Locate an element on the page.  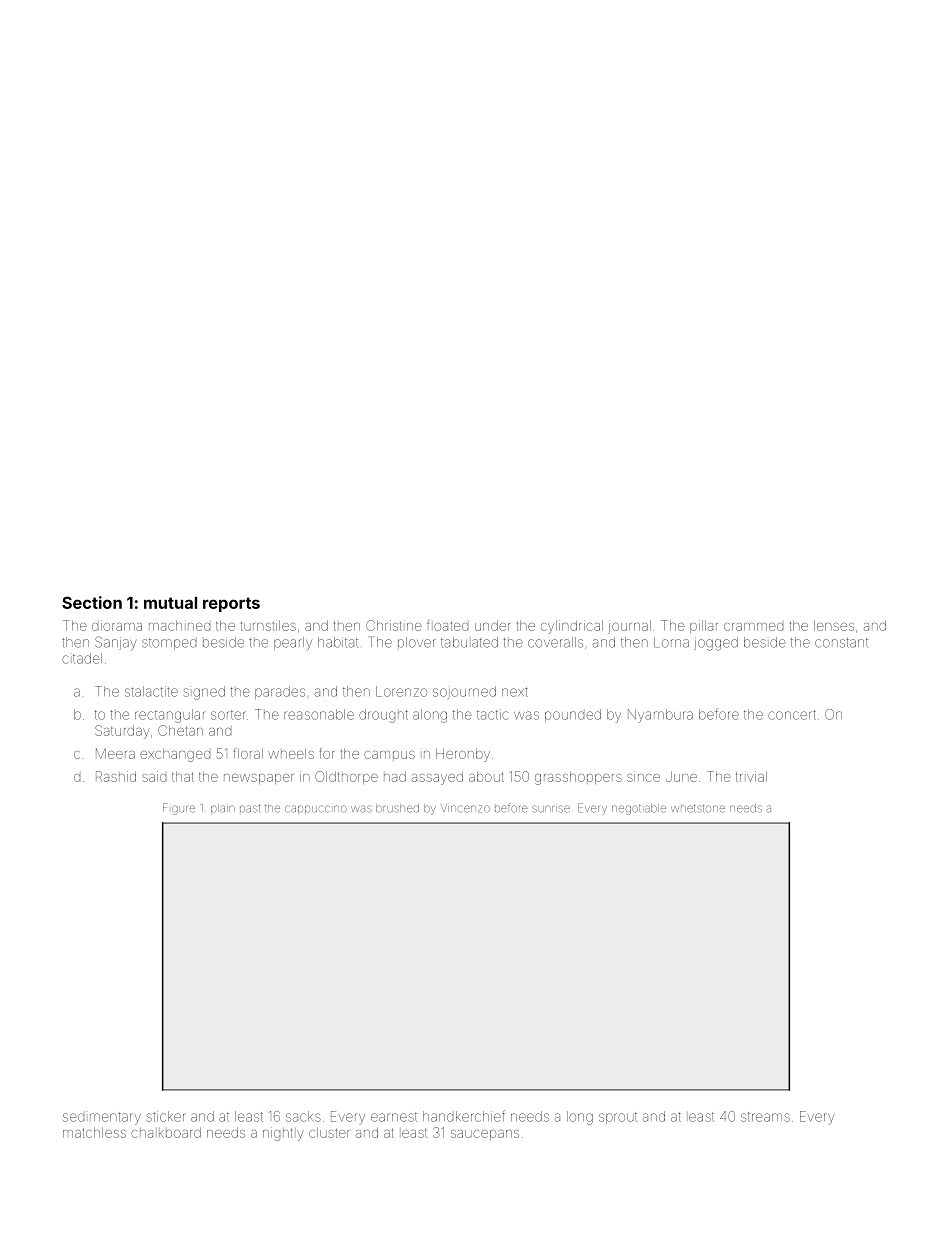
Nyambura is located at coordinates (660, 716).
